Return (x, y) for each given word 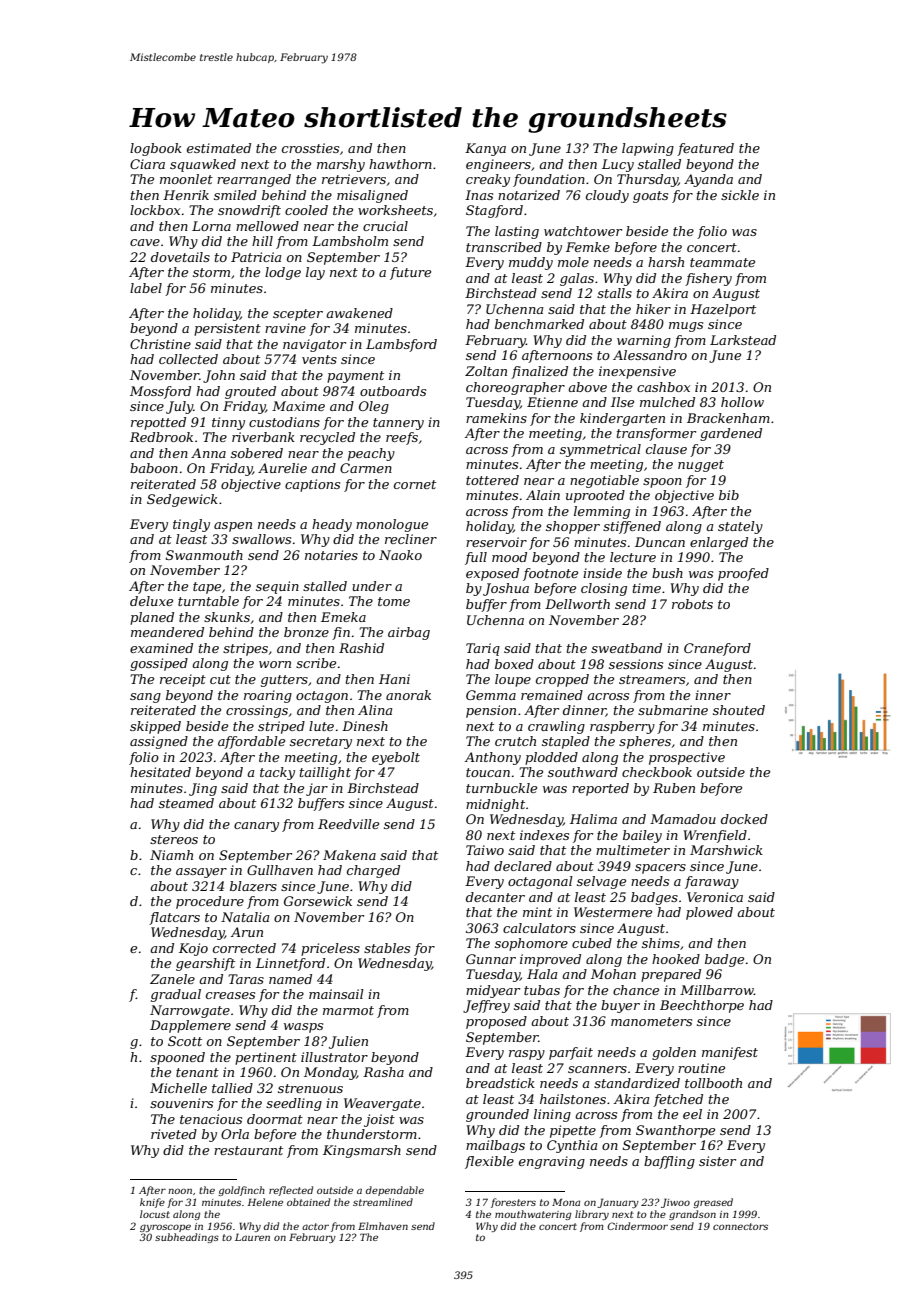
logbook (156, 149)
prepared (671, 975)
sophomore (531, 944)
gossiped (159, 664)
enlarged (719, 543)
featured (705, 149)
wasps (303, 1028)
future (410, 273)
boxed (514, 664)
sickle (740, 195)
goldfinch (241, 1191)
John (219, 376)
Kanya (485, 149)
